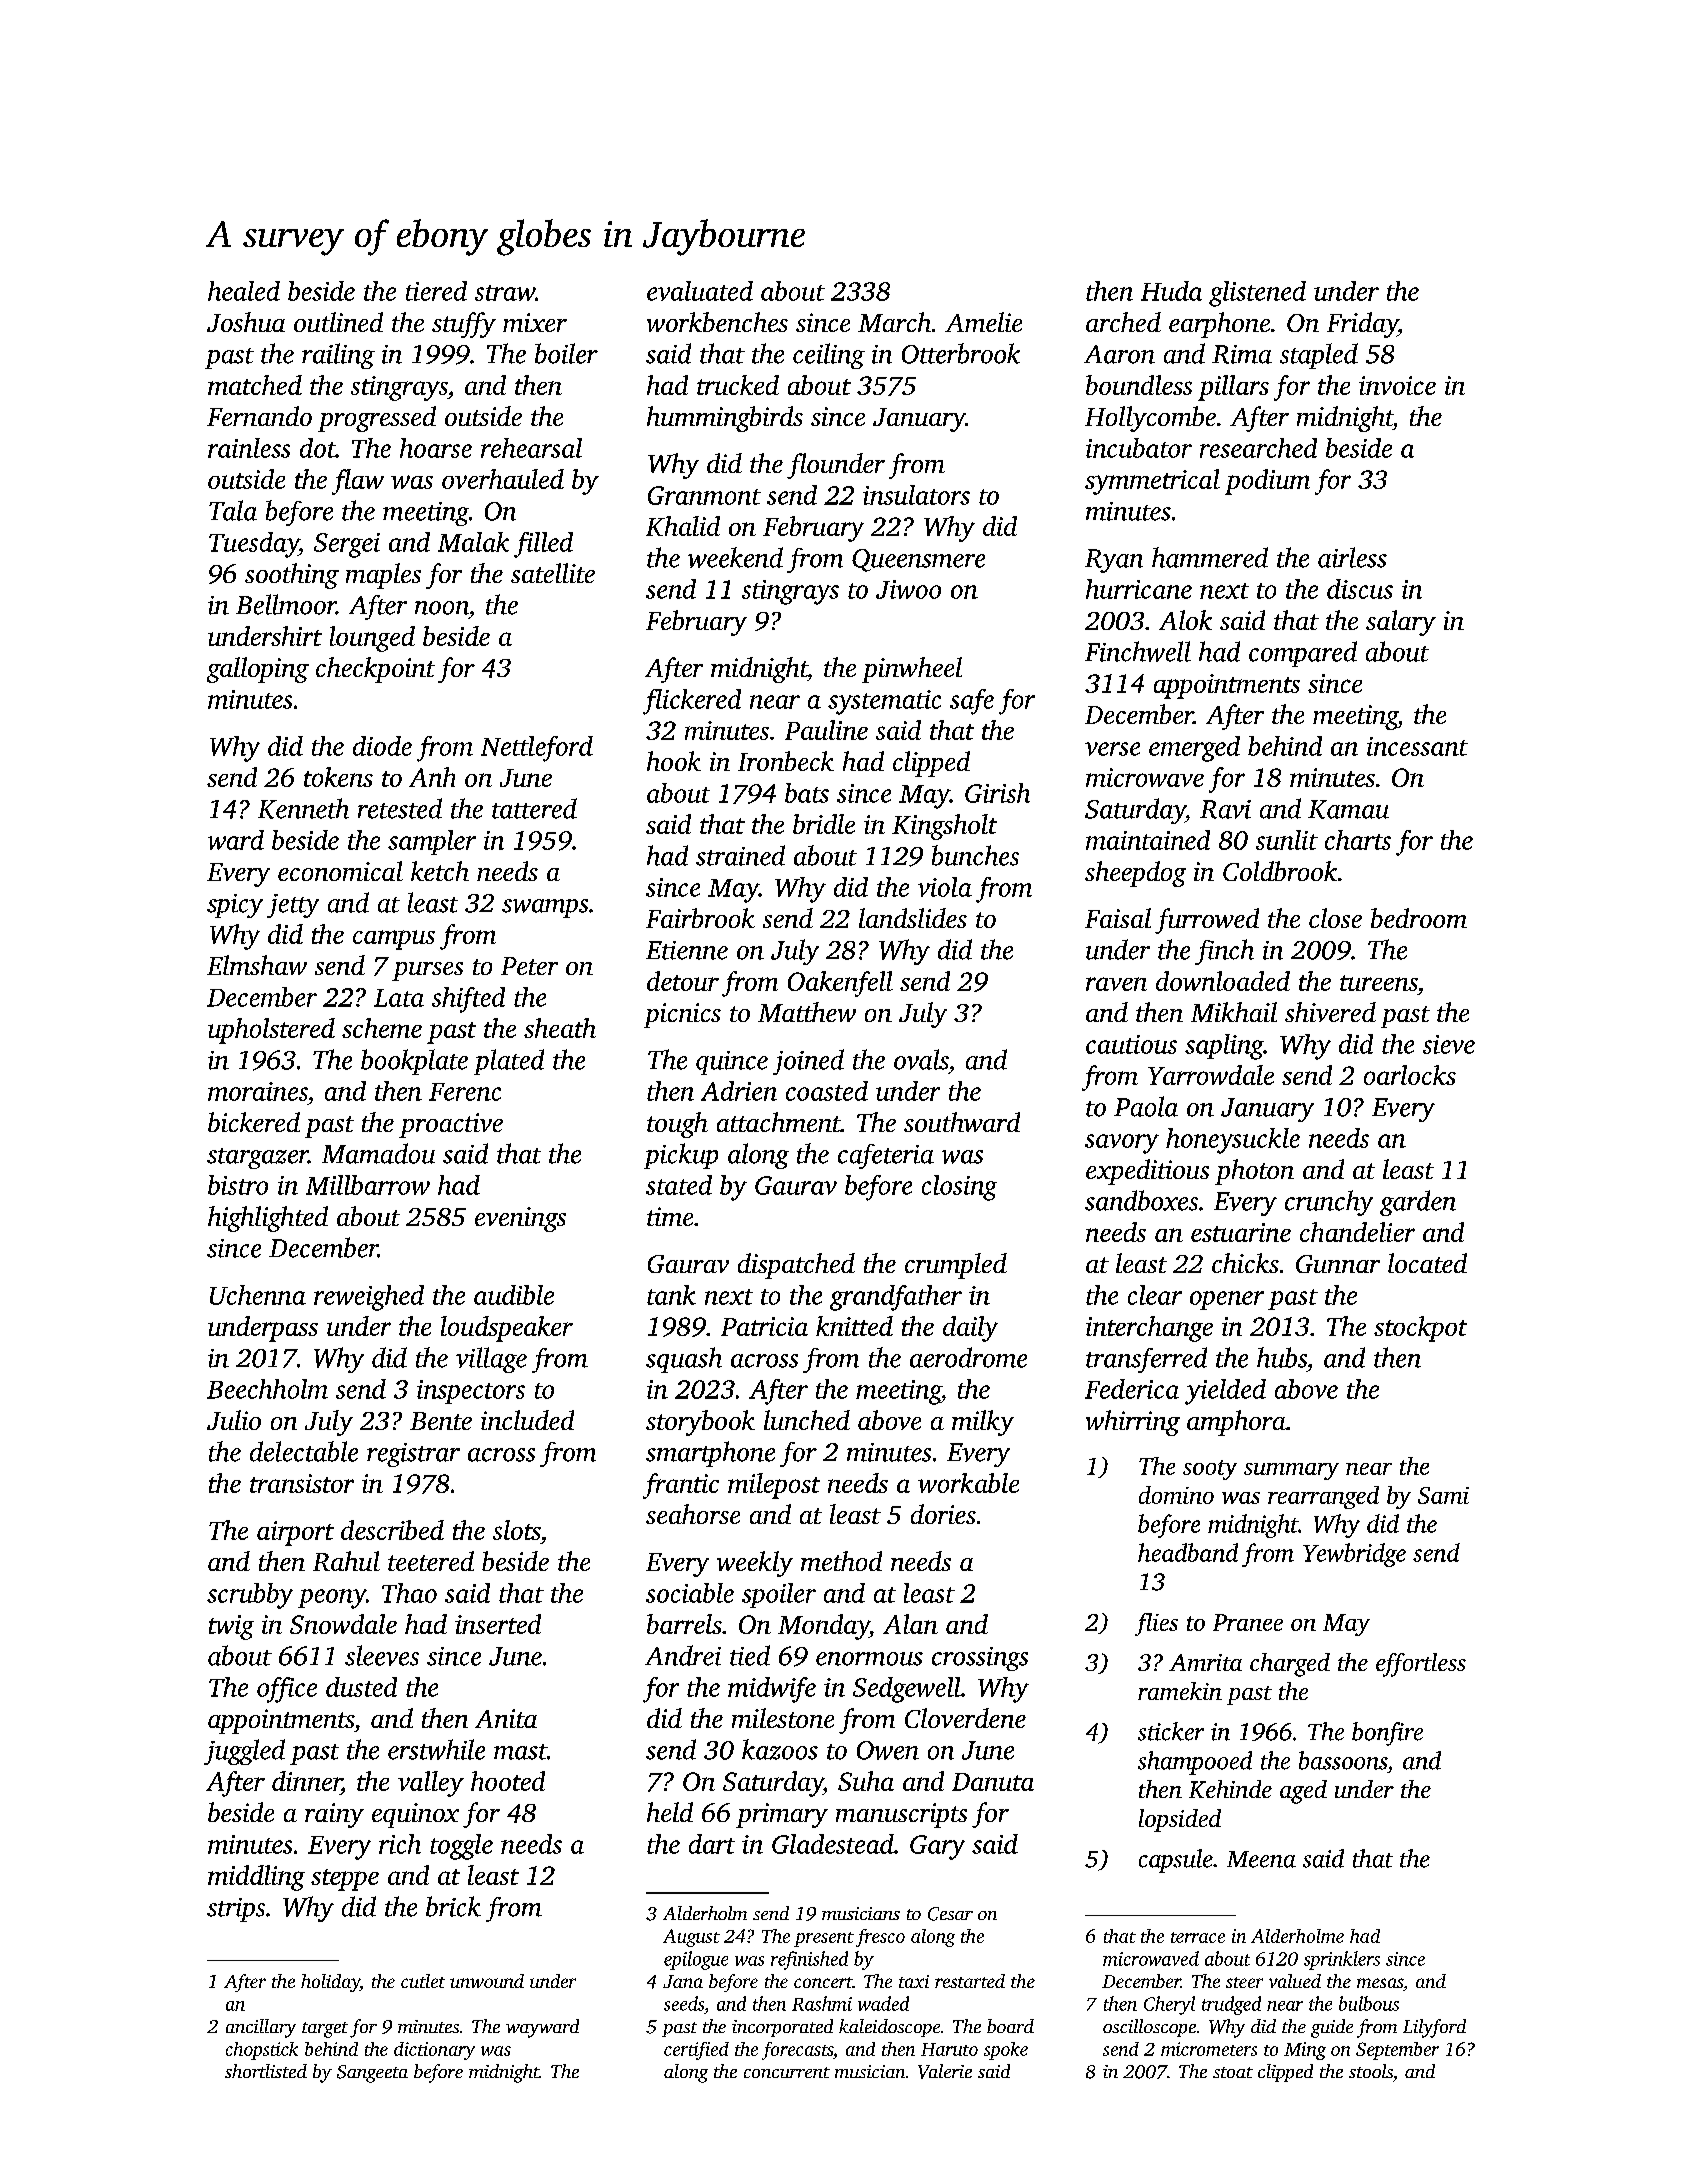  Describe the element at coordinates (473, 542) in the screenshot. I see `Malak` at that location.
